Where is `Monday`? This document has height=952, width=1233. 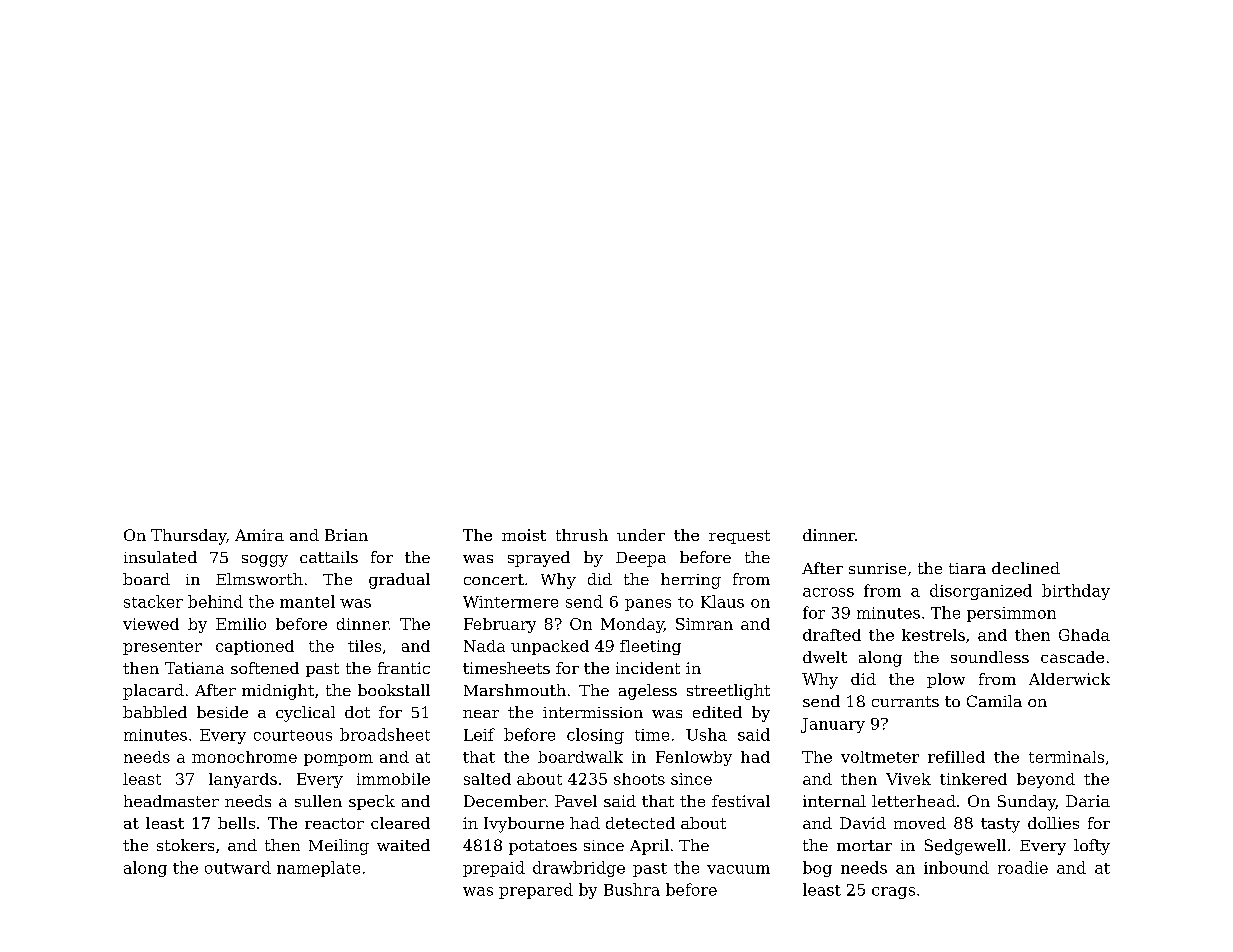
Monday is located at coordinates (632, 625).
